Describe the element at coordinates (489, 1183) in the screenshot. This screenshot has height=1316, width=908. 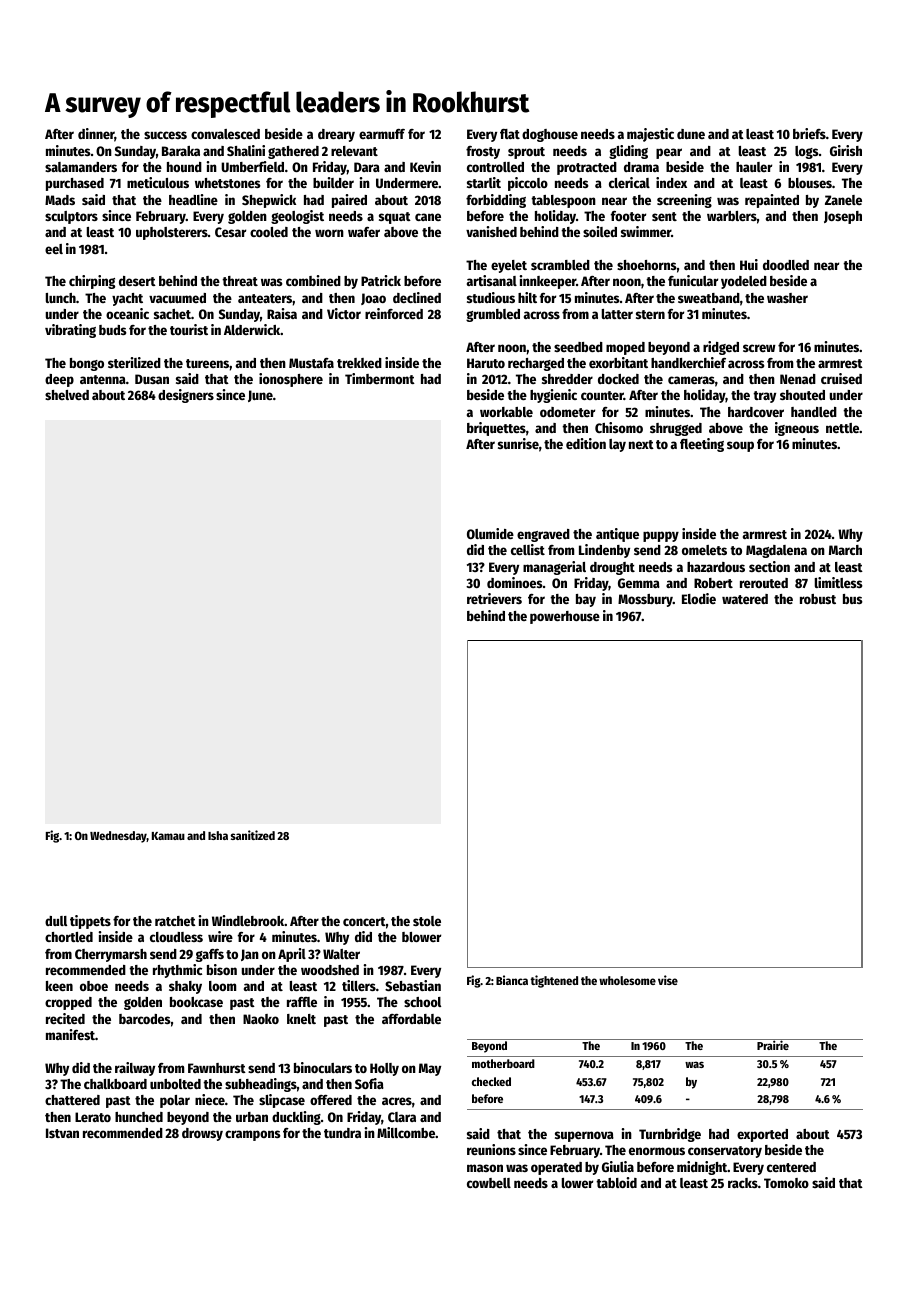
I see `cowbell` at that location.
